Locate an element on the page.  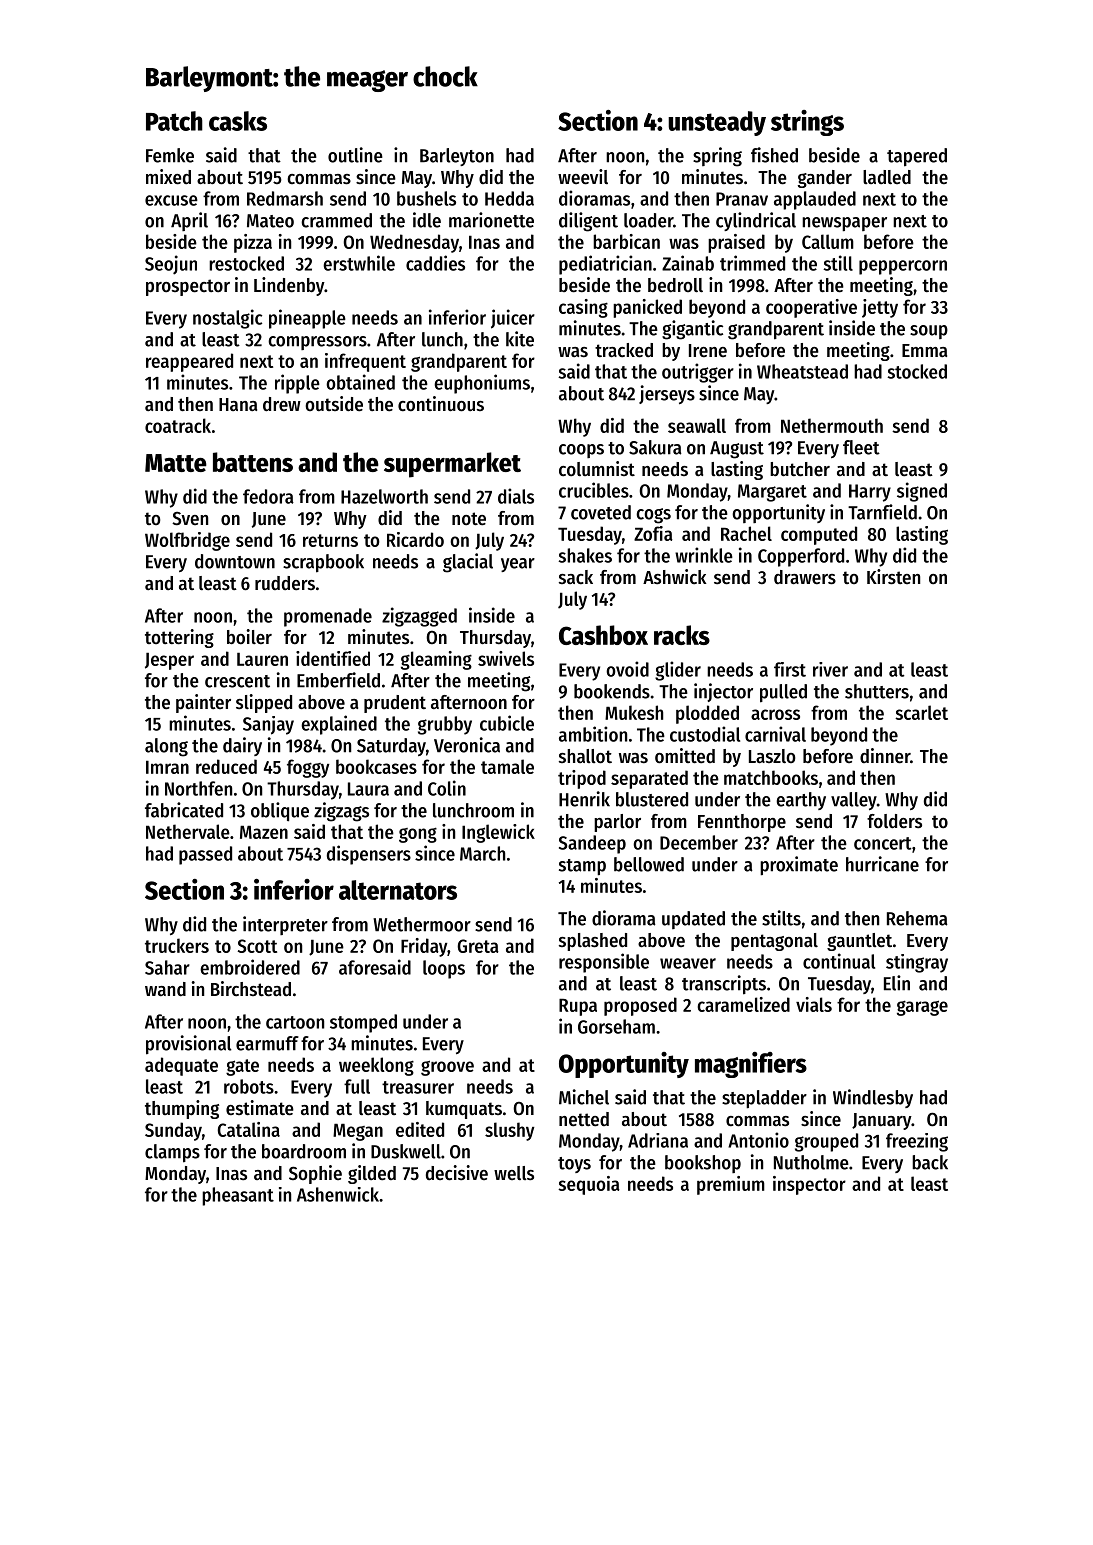
Hana is located at coordinates (238, 404).
